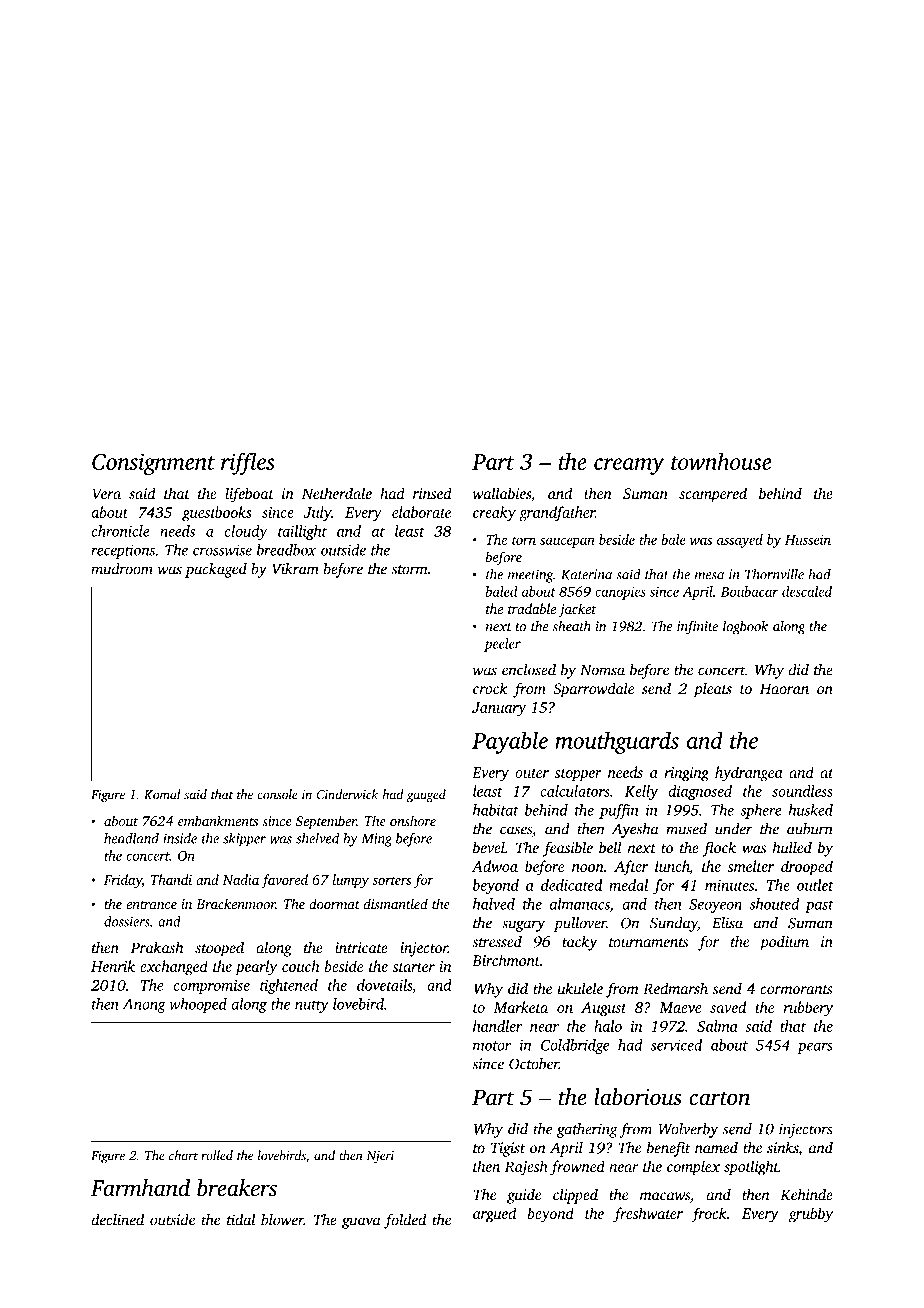  I want to click on riffles, so click(248, 463).
